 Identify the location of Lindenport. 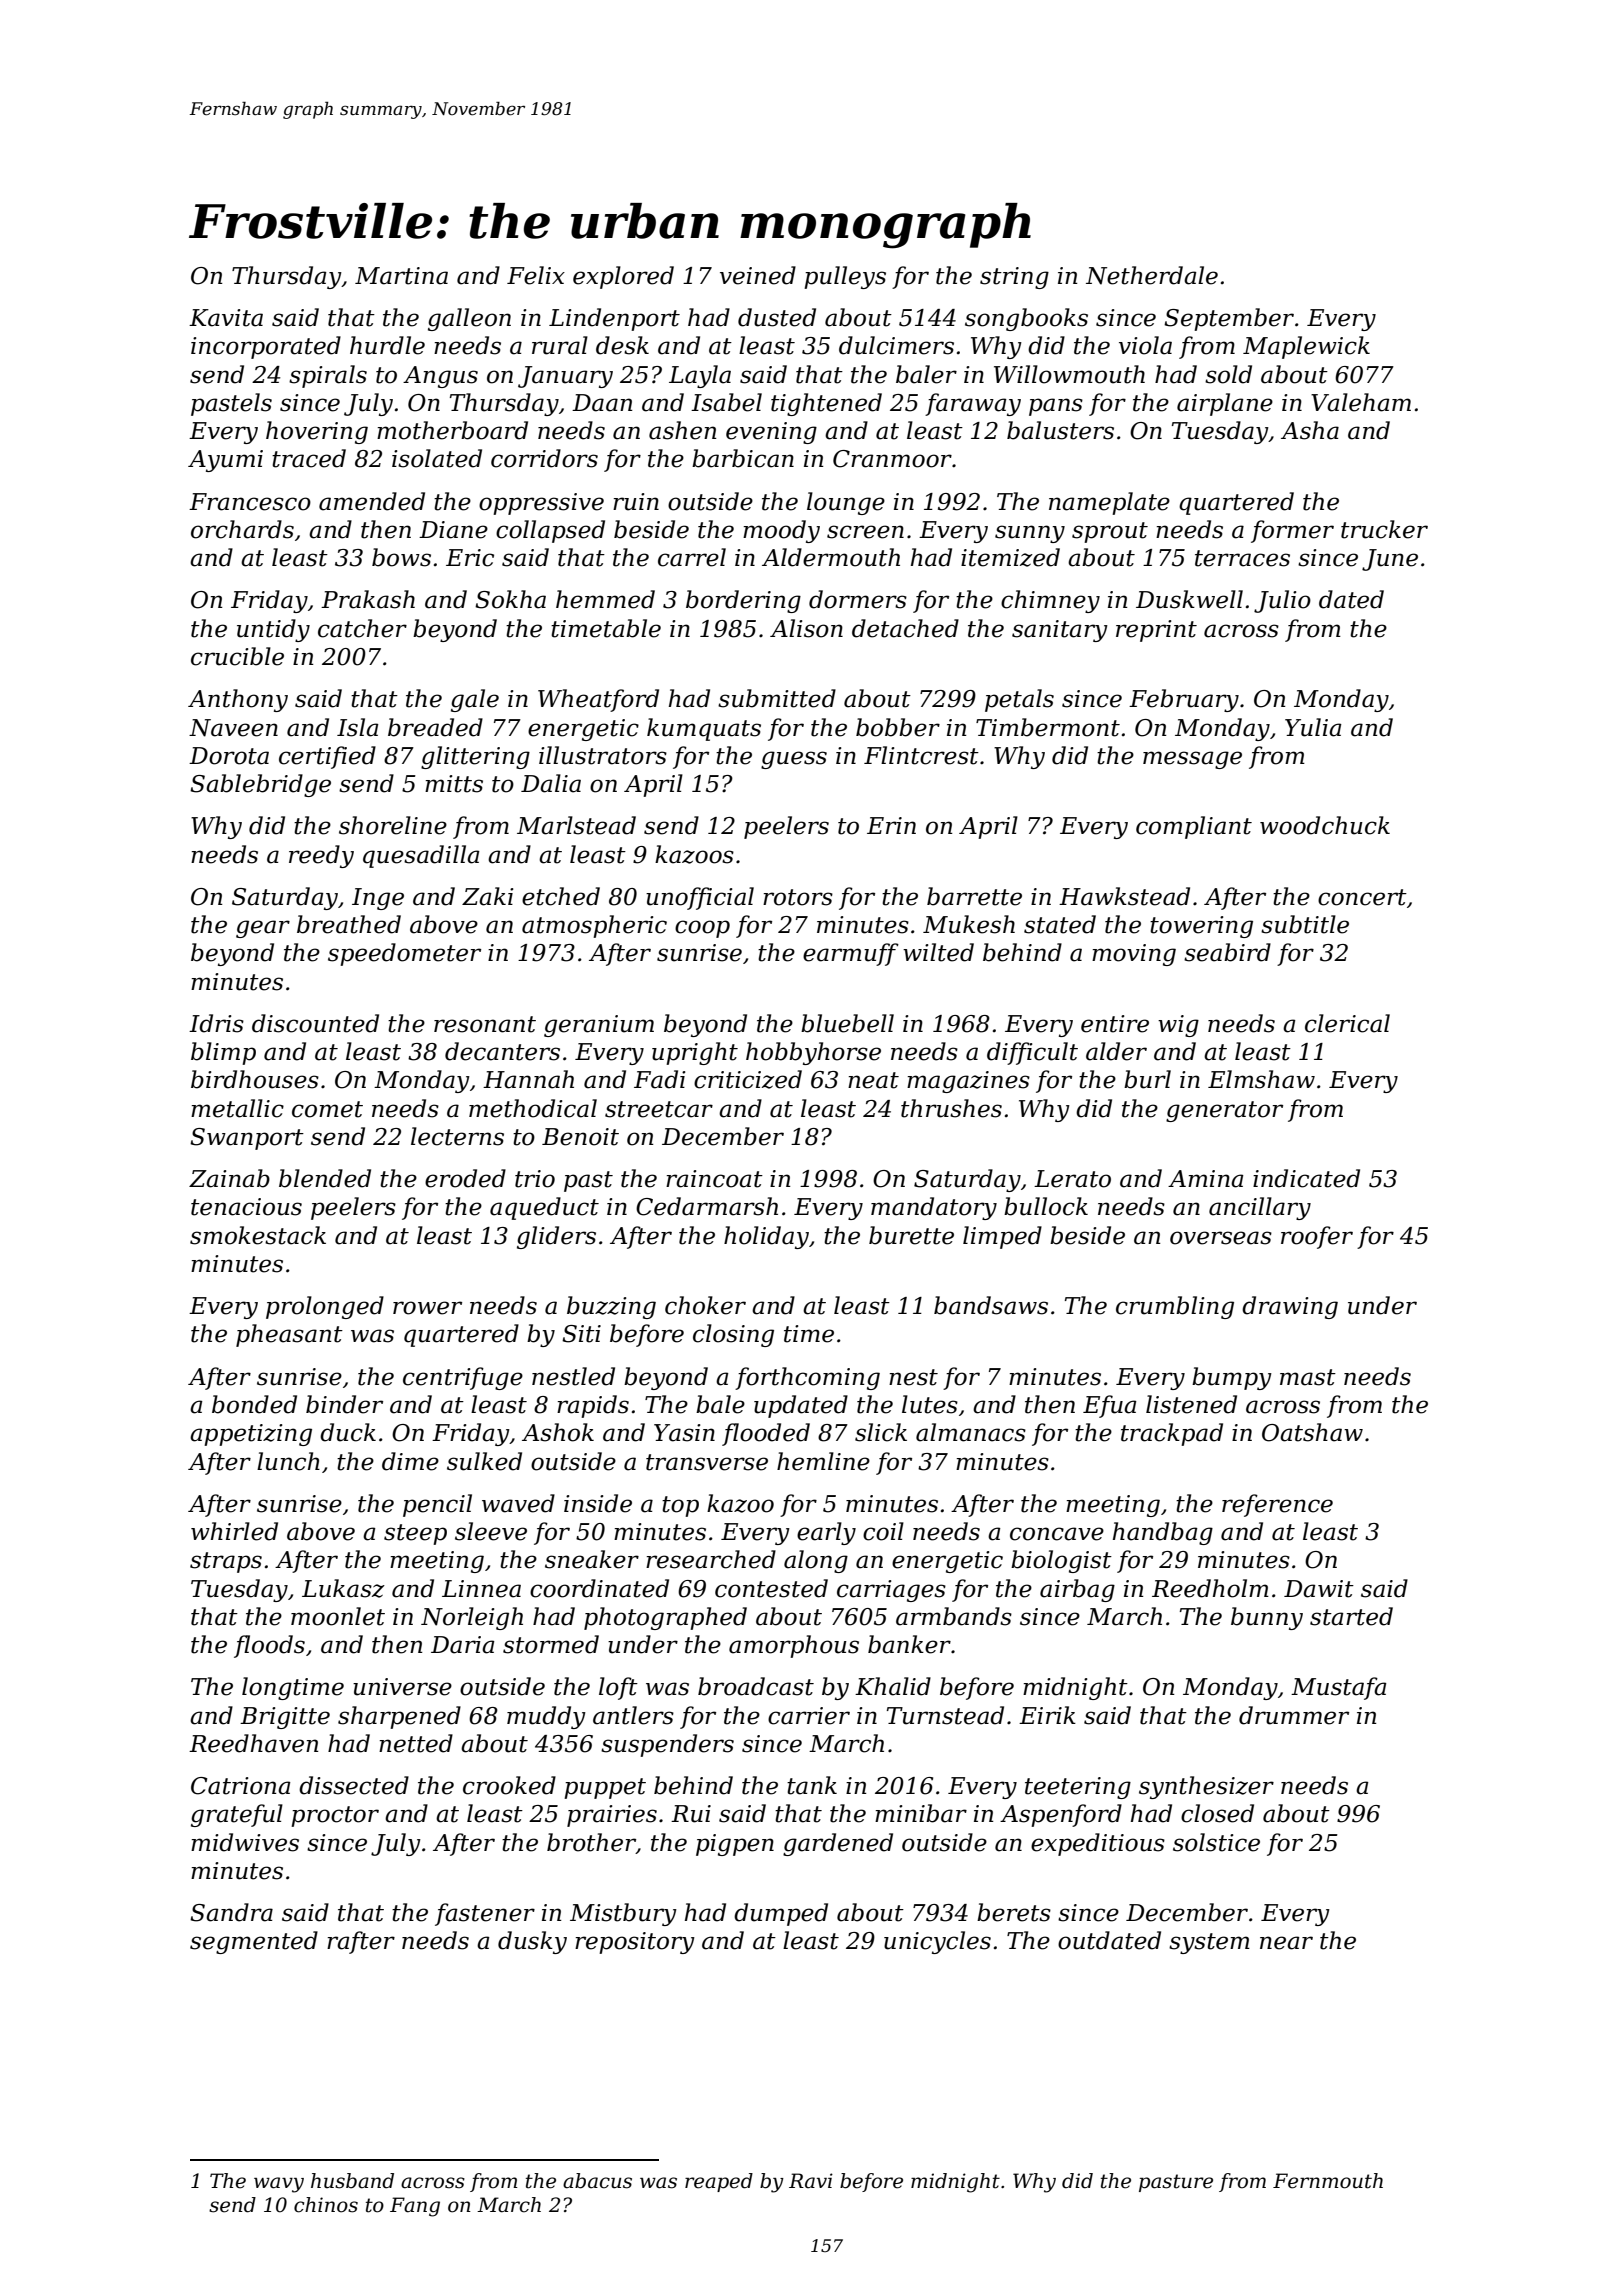
(614, 319).
